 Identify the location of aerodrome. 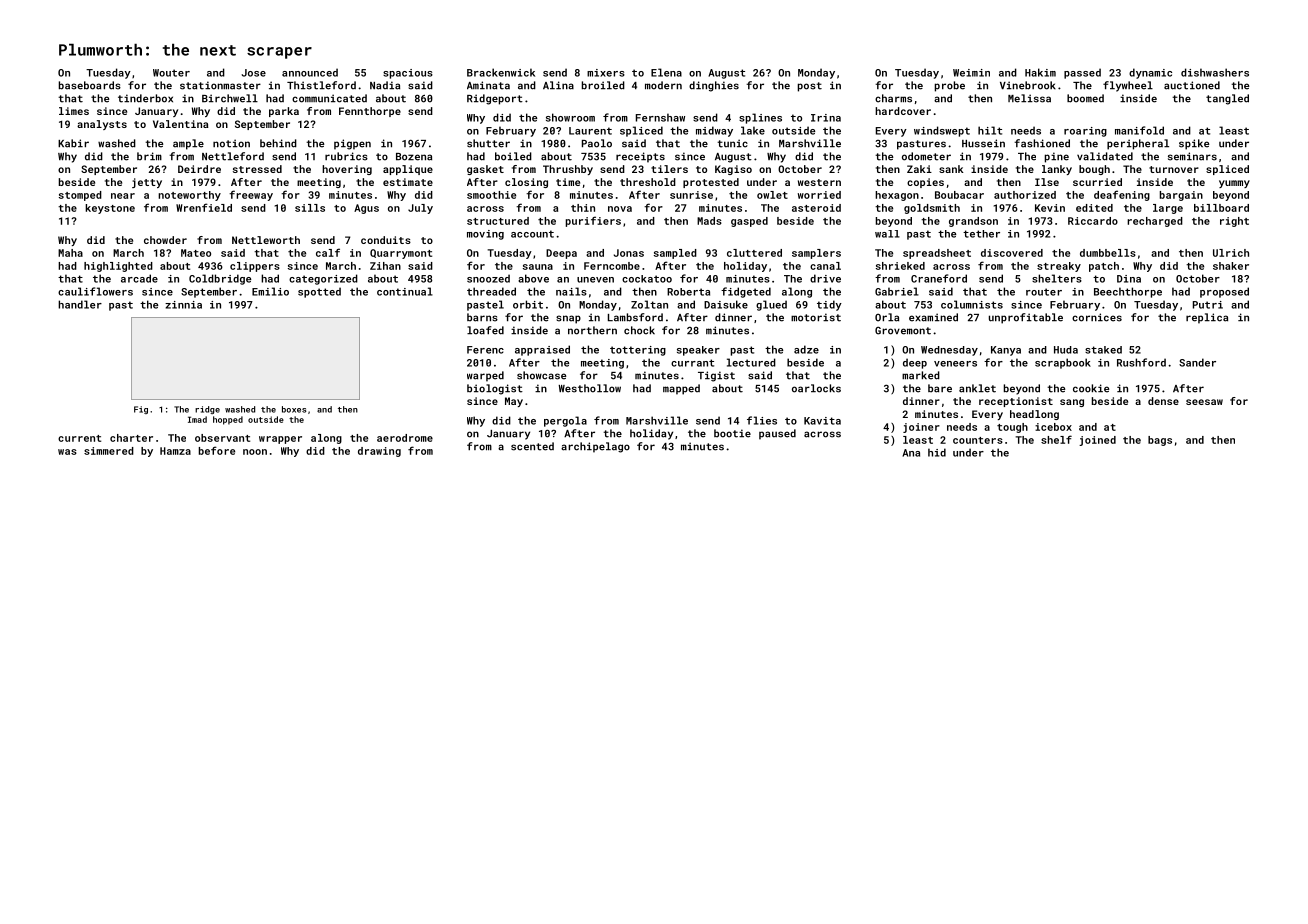
(405, 438).
